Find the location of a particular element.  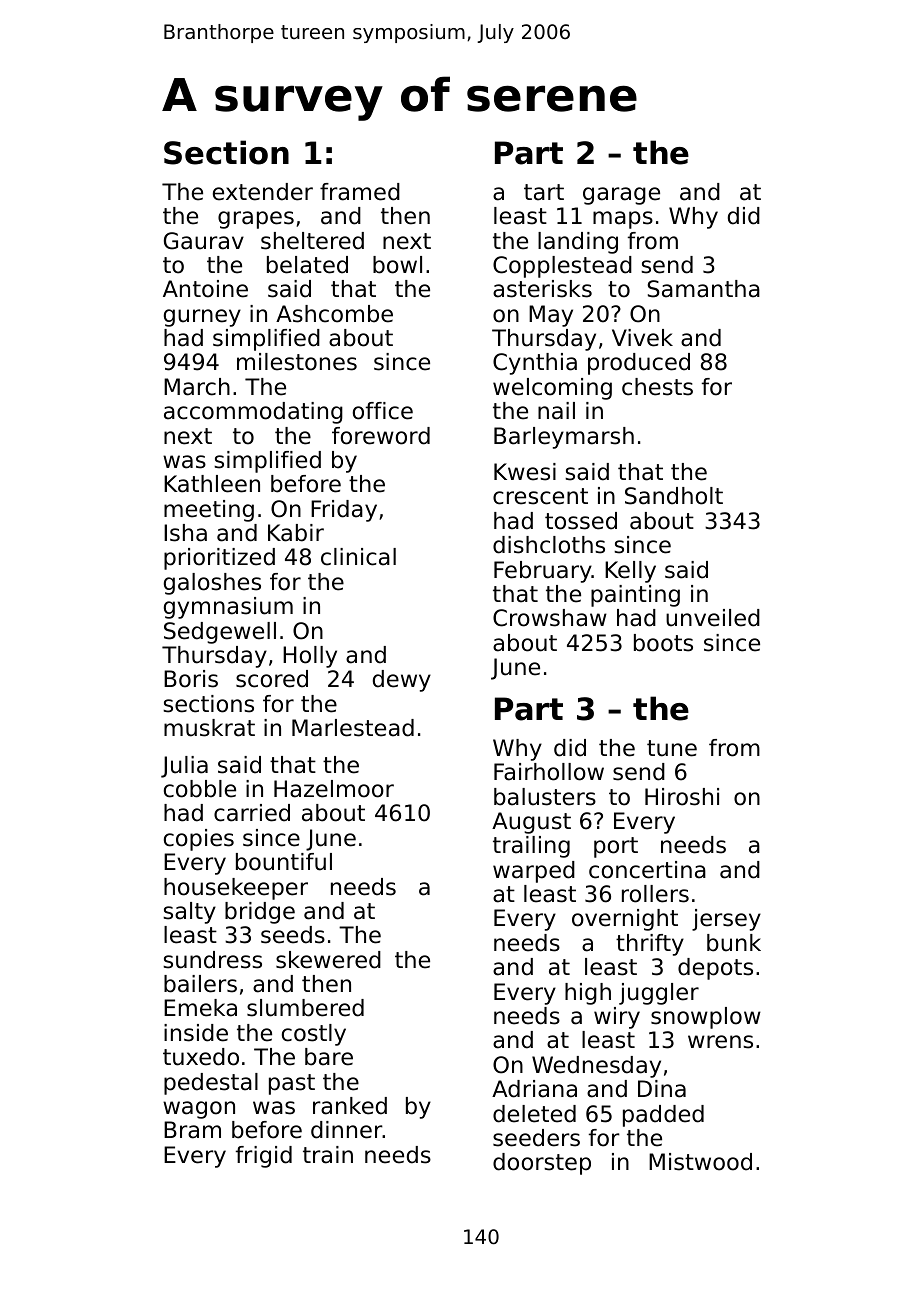

landing is located at coordinates (578, 243).
